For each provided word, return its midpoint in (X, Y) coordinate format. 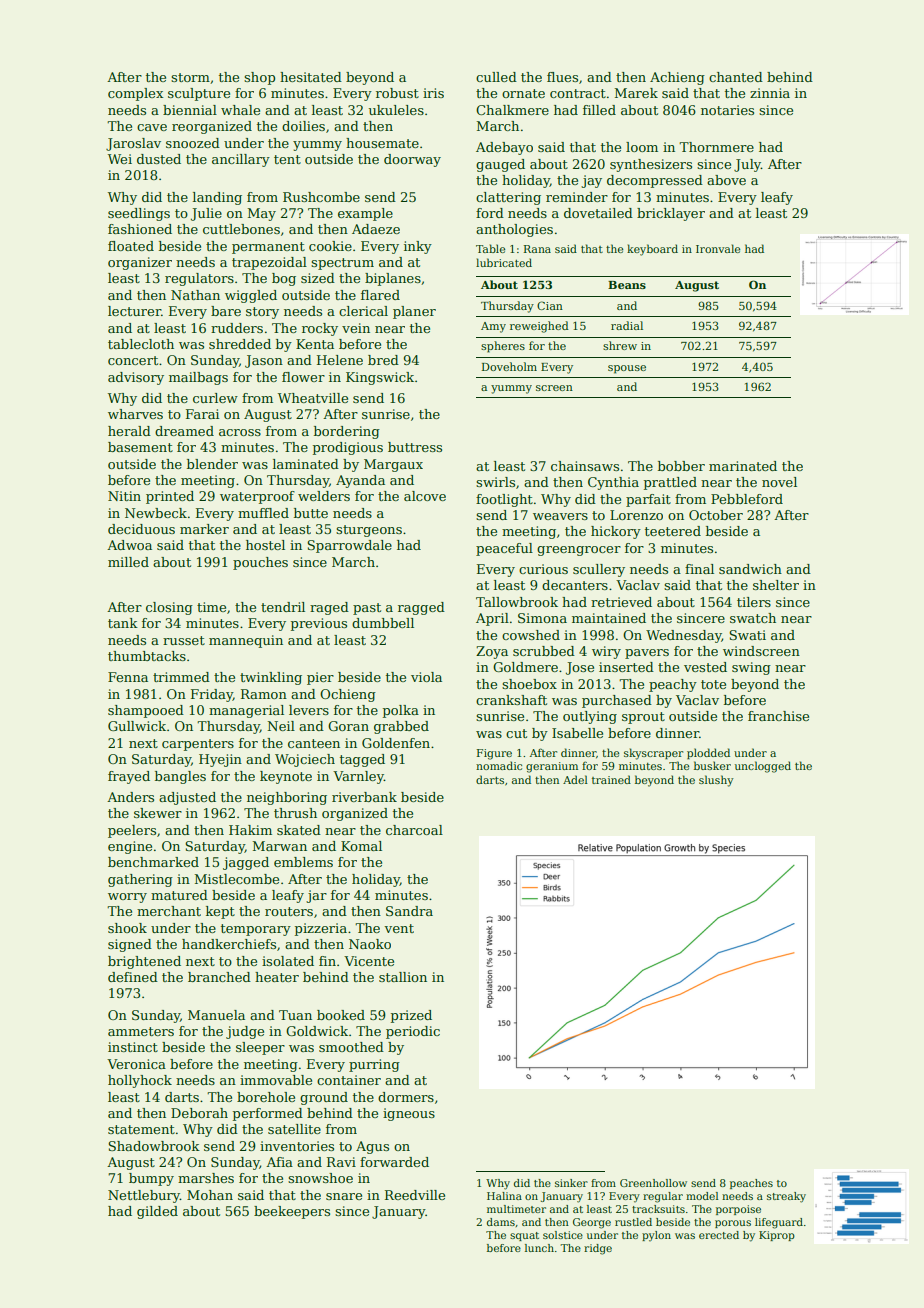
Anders (130, 797)
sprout (643, 718)
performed (268, 1114)
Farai (202, 414)
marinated (743, 466)
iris (433, 93)
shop (259, 78)
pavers (647, 654)
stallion (403, 977)
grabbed (401, 727)
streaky (786, 1197)
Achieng (677, 78)
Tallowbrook (517, 602)
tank (123, 623)
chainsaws (585, 466)
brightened (144, 962)
